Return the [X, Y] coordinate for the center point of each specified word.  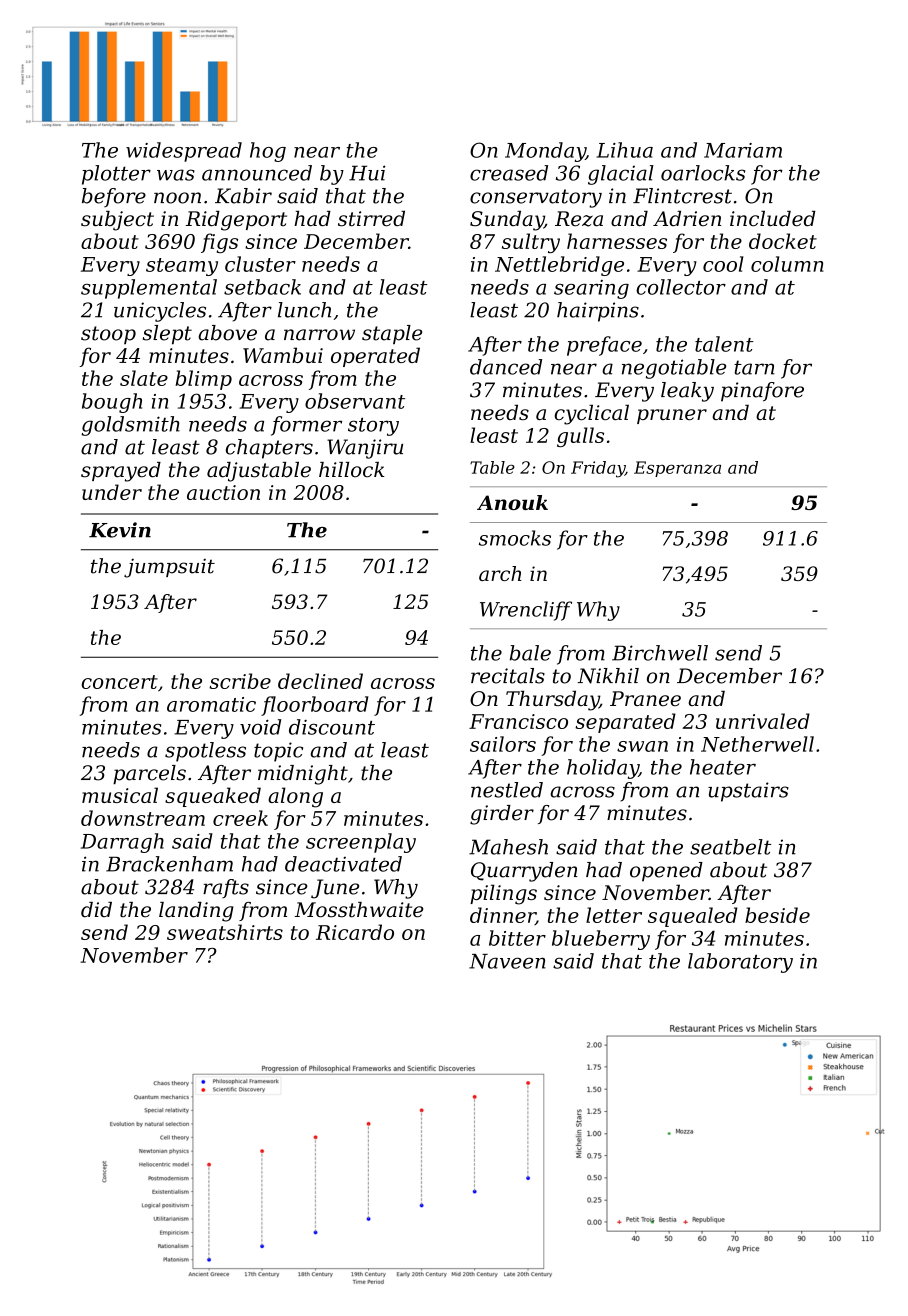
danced [506, 367]
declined [320, 681]
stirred [371, 219]
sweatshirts [225, 932]
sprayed [121, 472]
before [114, 197]
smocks [515, 538]
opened [666, 872]
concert [120, 682]
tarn [754, 367]
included [773, 219]
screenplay [361, 843]
